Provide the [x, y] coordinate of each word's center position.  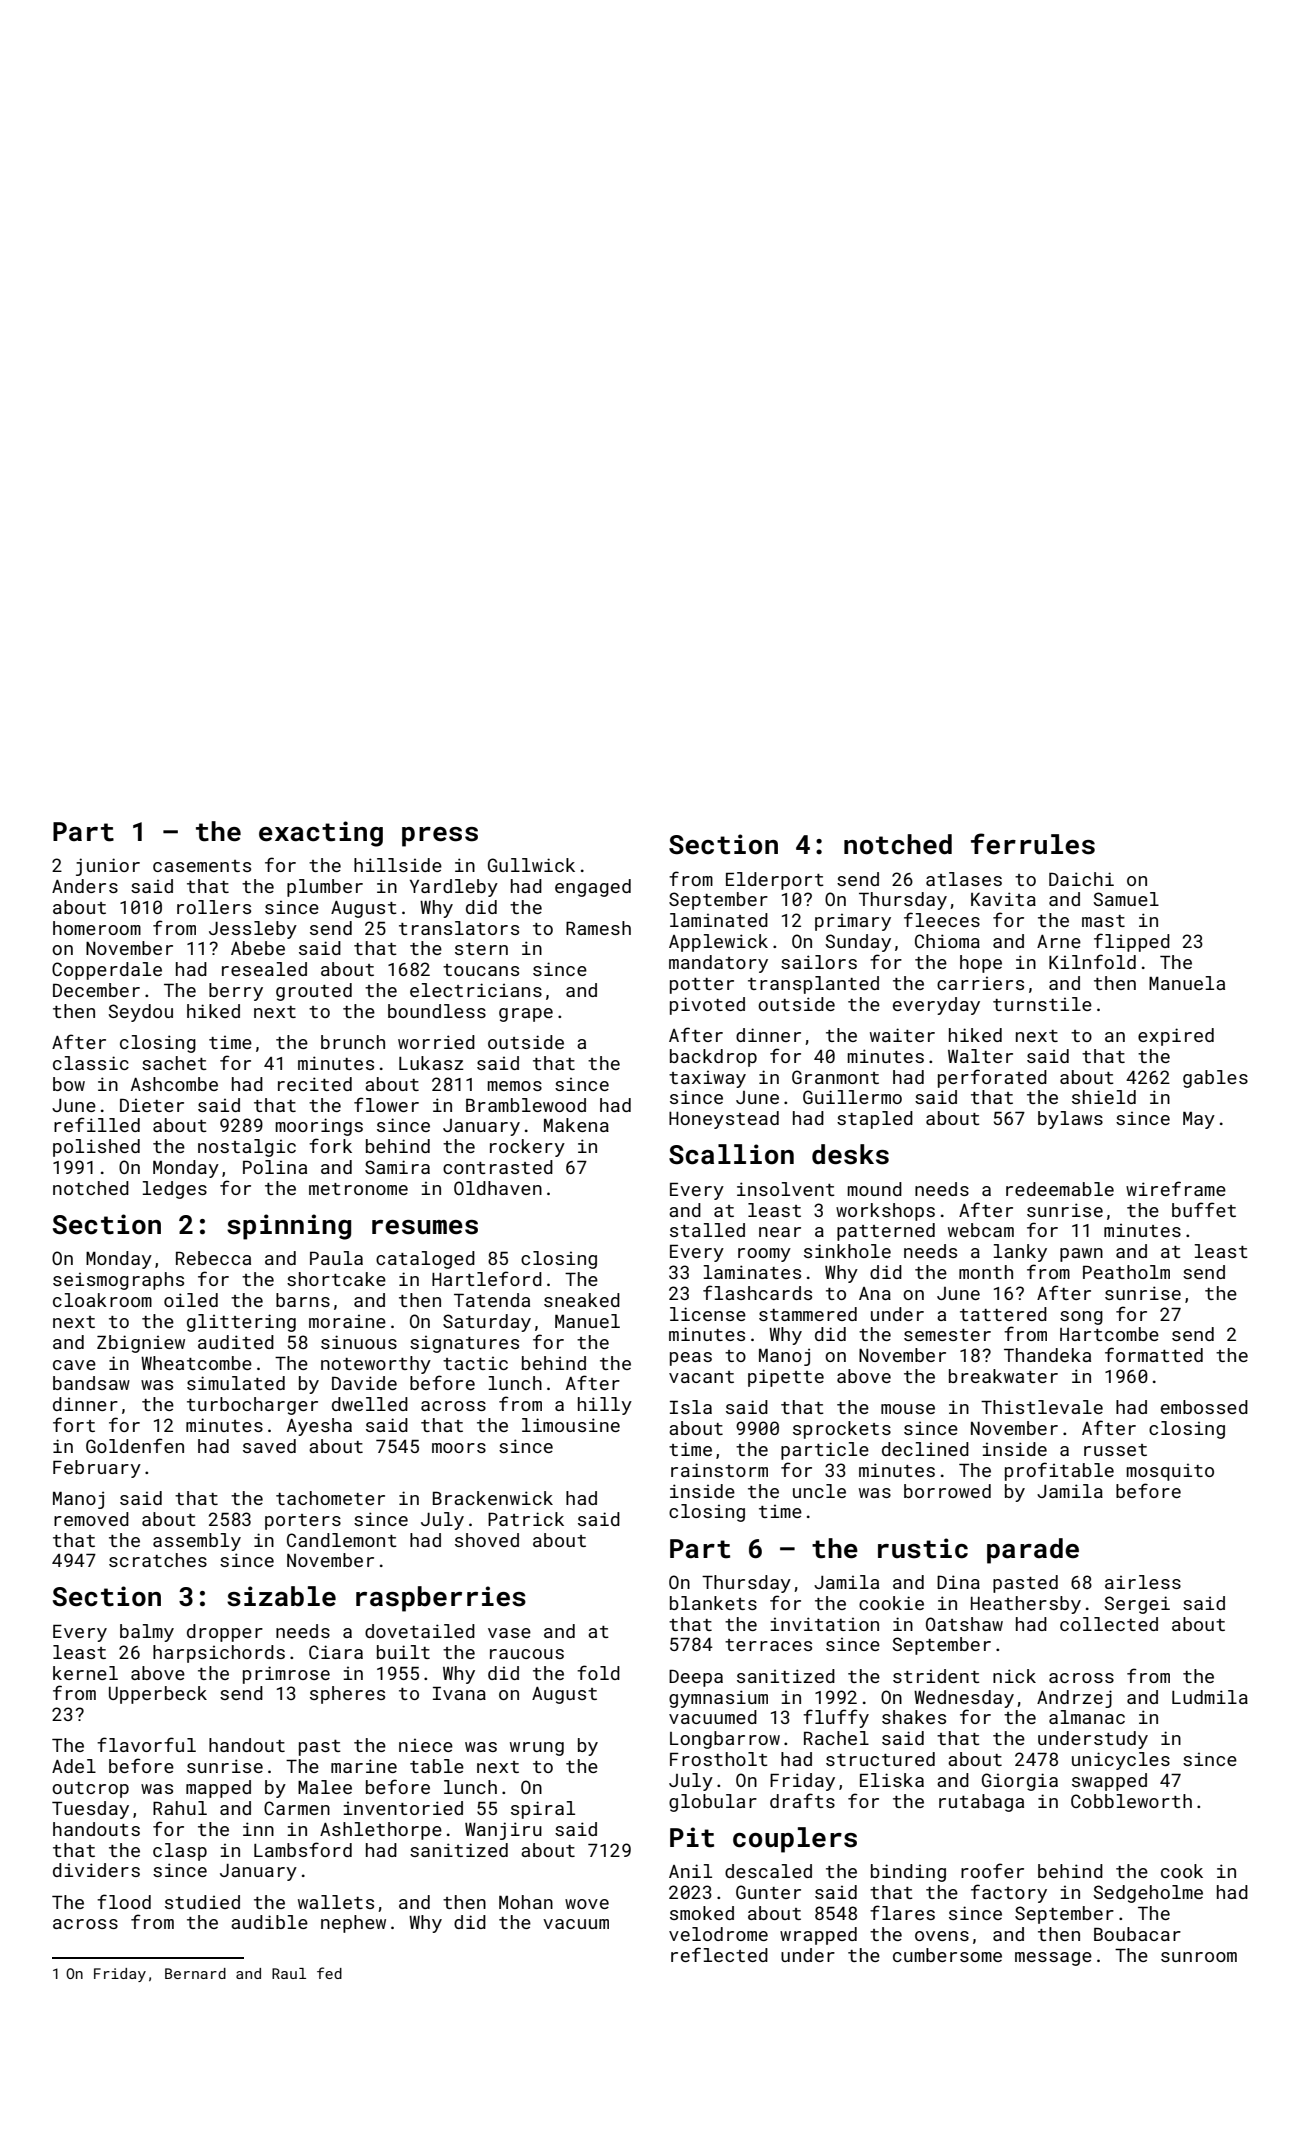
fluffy [836, 1718]
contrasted [498, 1167]
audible [269, 1922]
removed [91, 1519]
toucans [481, 970]
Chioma [947, 941]
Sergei [1137, 1605]
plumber [325, 888]
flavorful [146, 1744]
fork [330, 1145]
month [986, 1272]
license [708, 1314]
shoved [487, 1540]
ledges [174, 1190]
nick [1014, 1676]
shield [1104, 1097]
